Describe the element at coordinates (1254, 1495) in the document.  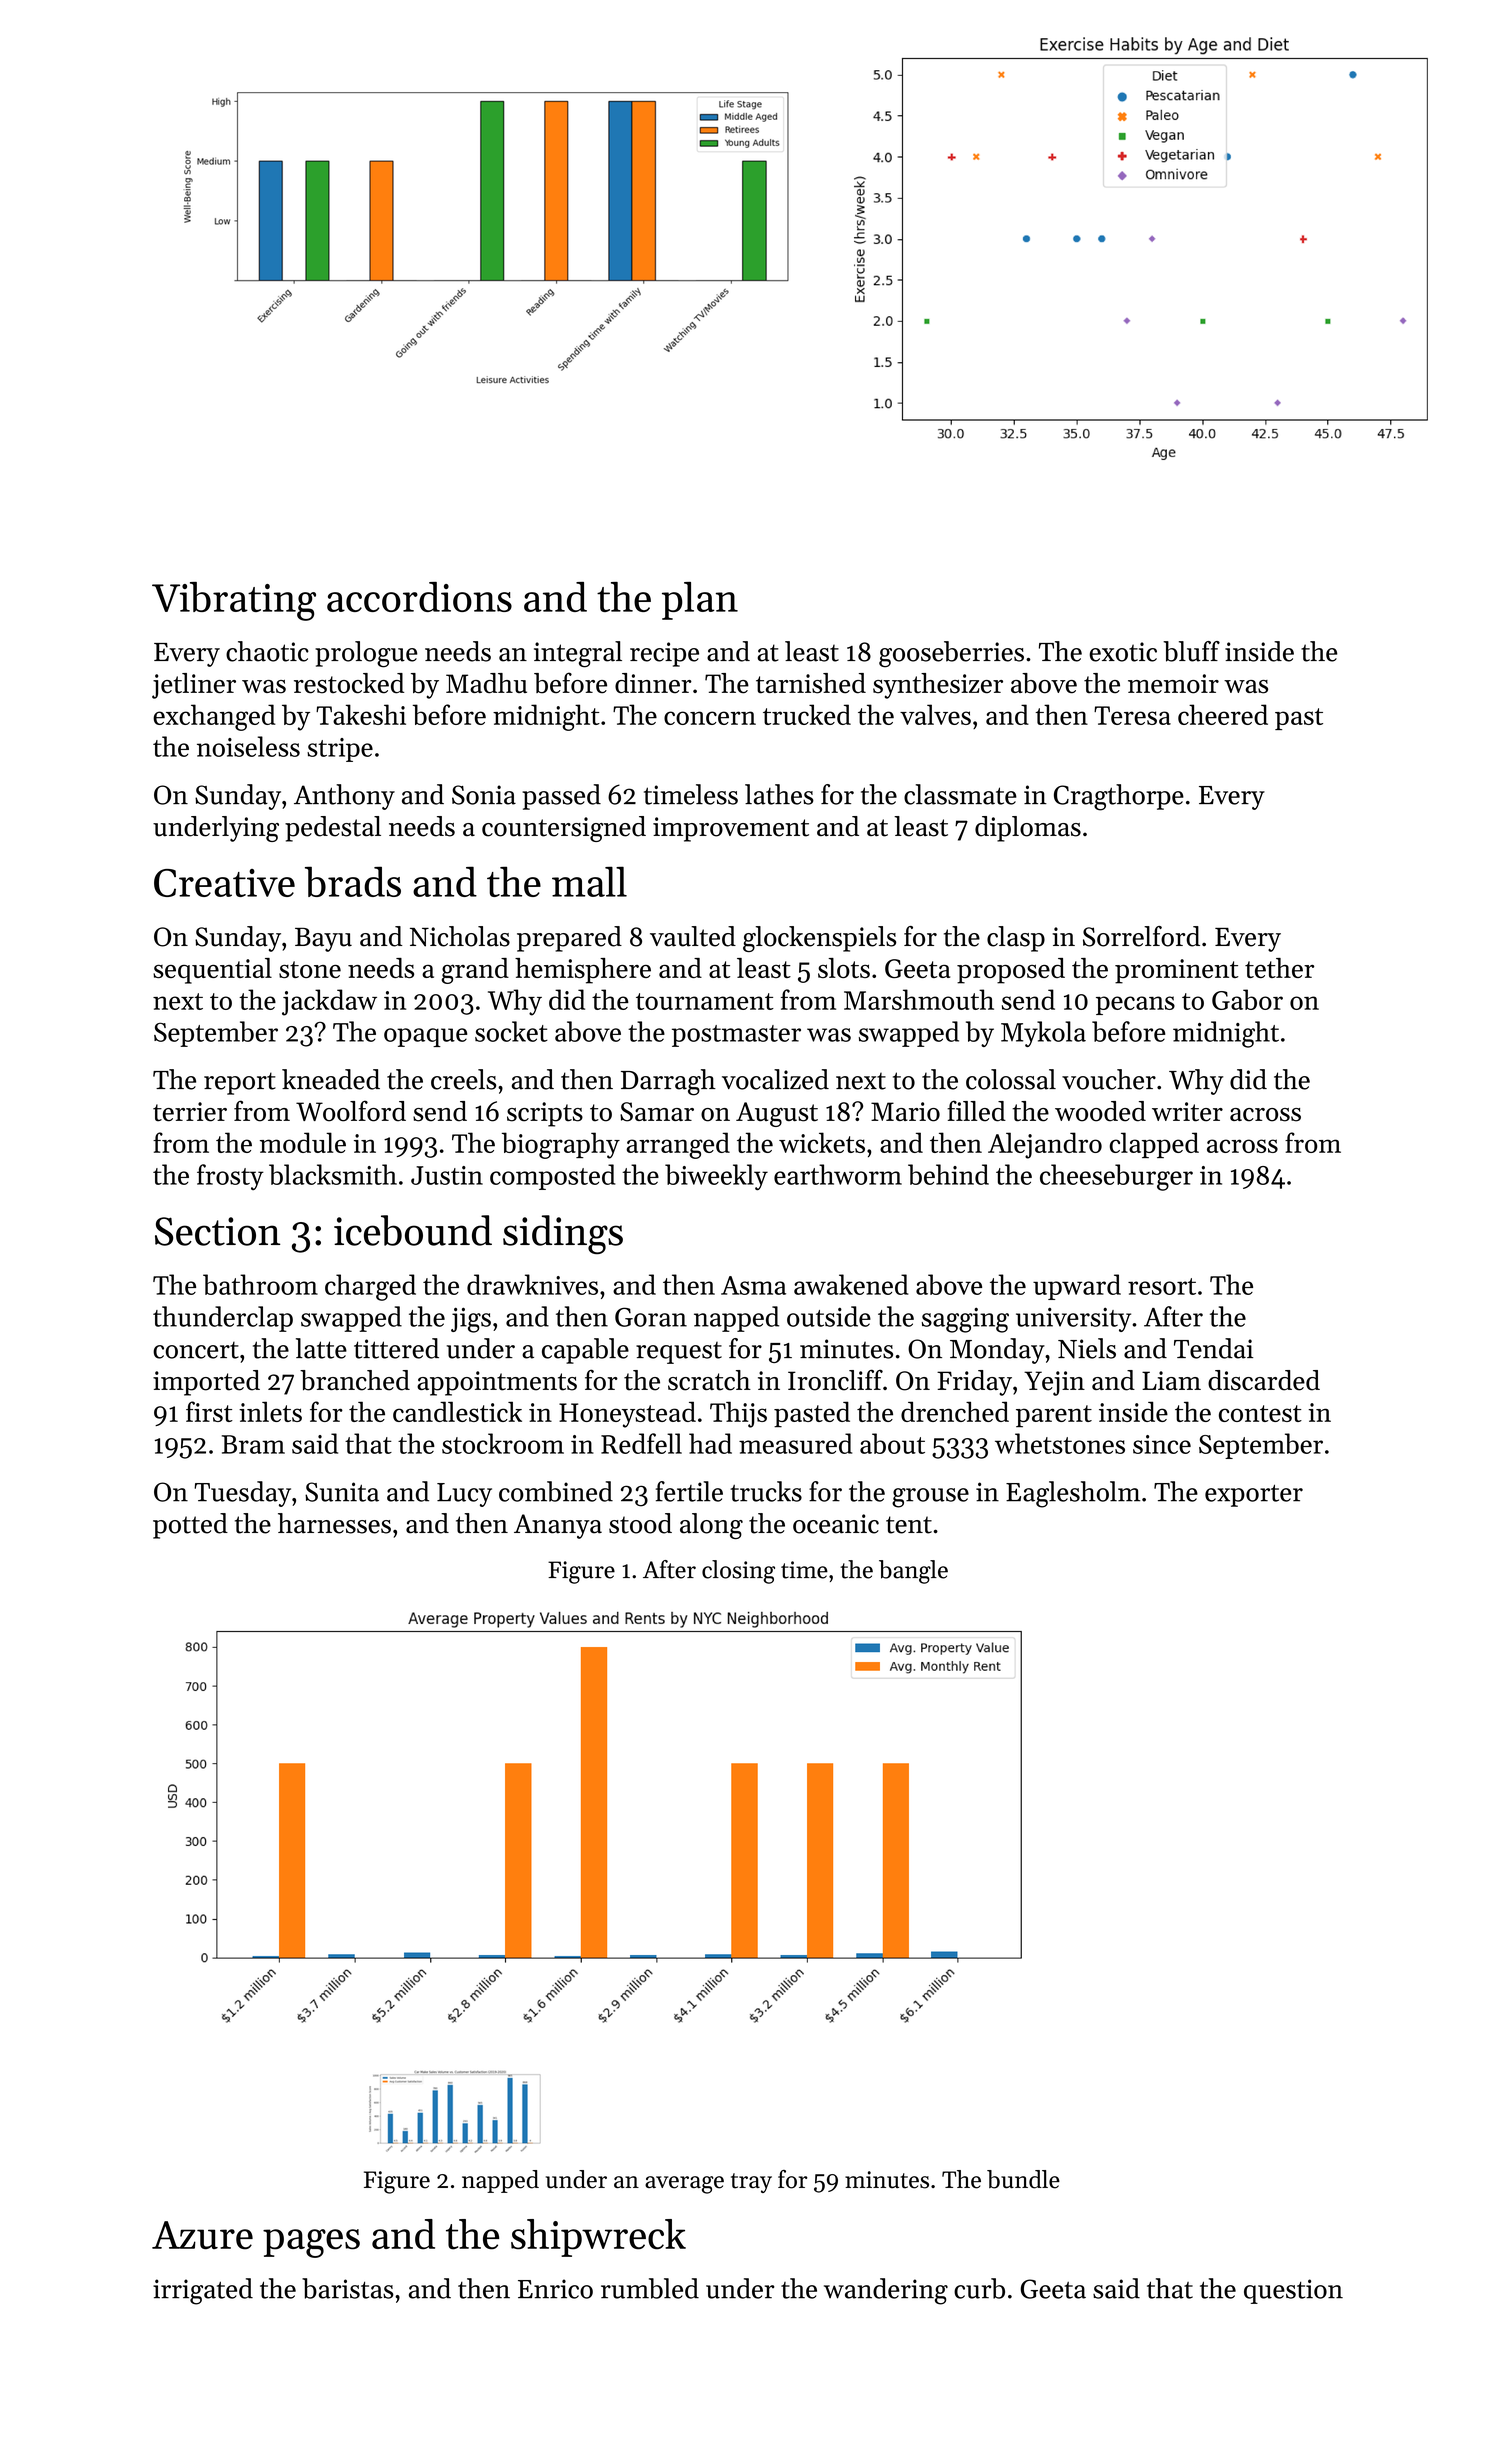
I see `exporter` at that location.
